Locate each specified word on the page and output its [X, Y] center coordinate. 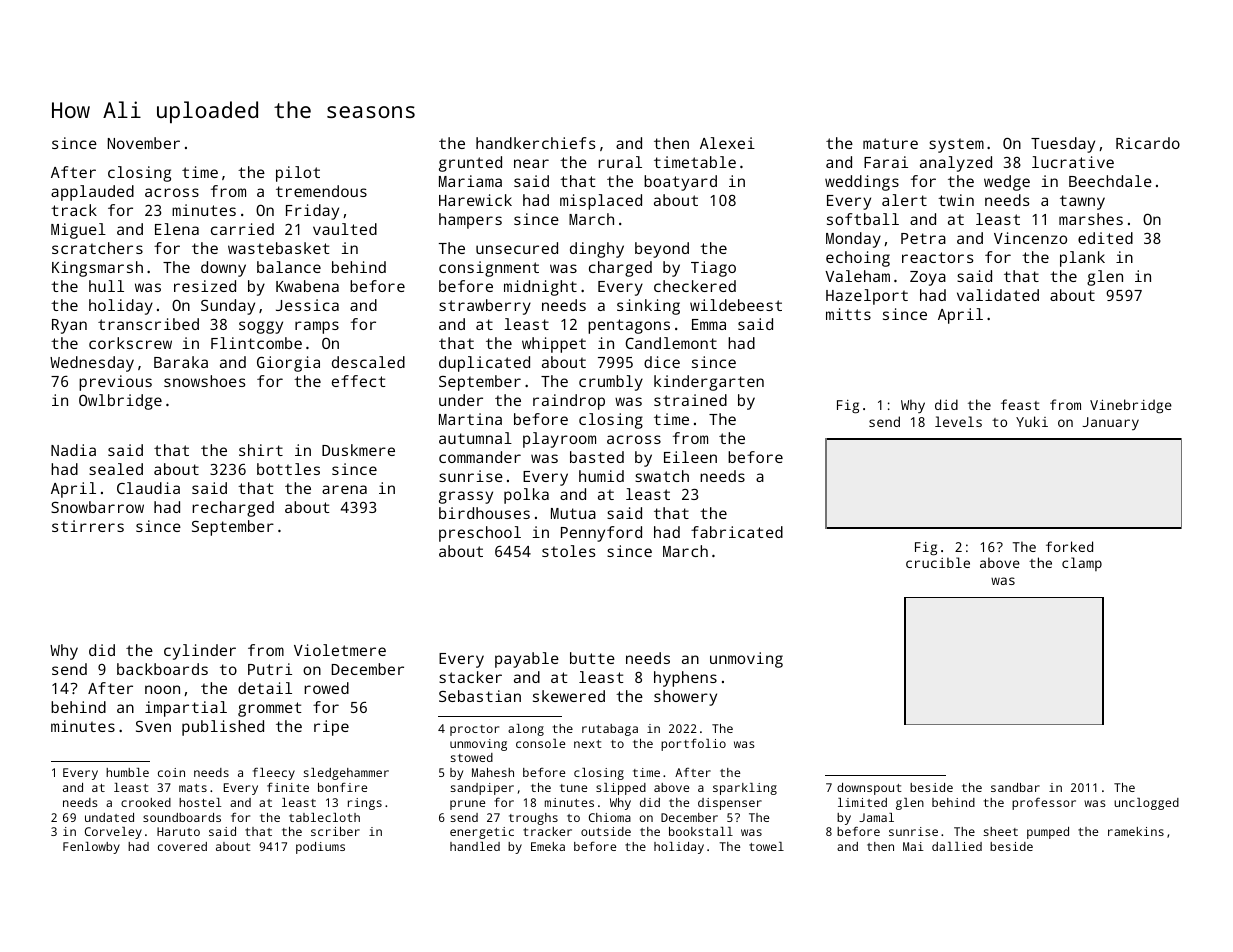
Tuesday [1063, 145]
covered [182, 846]
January [1110, 423]
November [144, 143]
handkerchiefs [535, 143]
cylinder [200, 652]
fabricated [737, 532]
